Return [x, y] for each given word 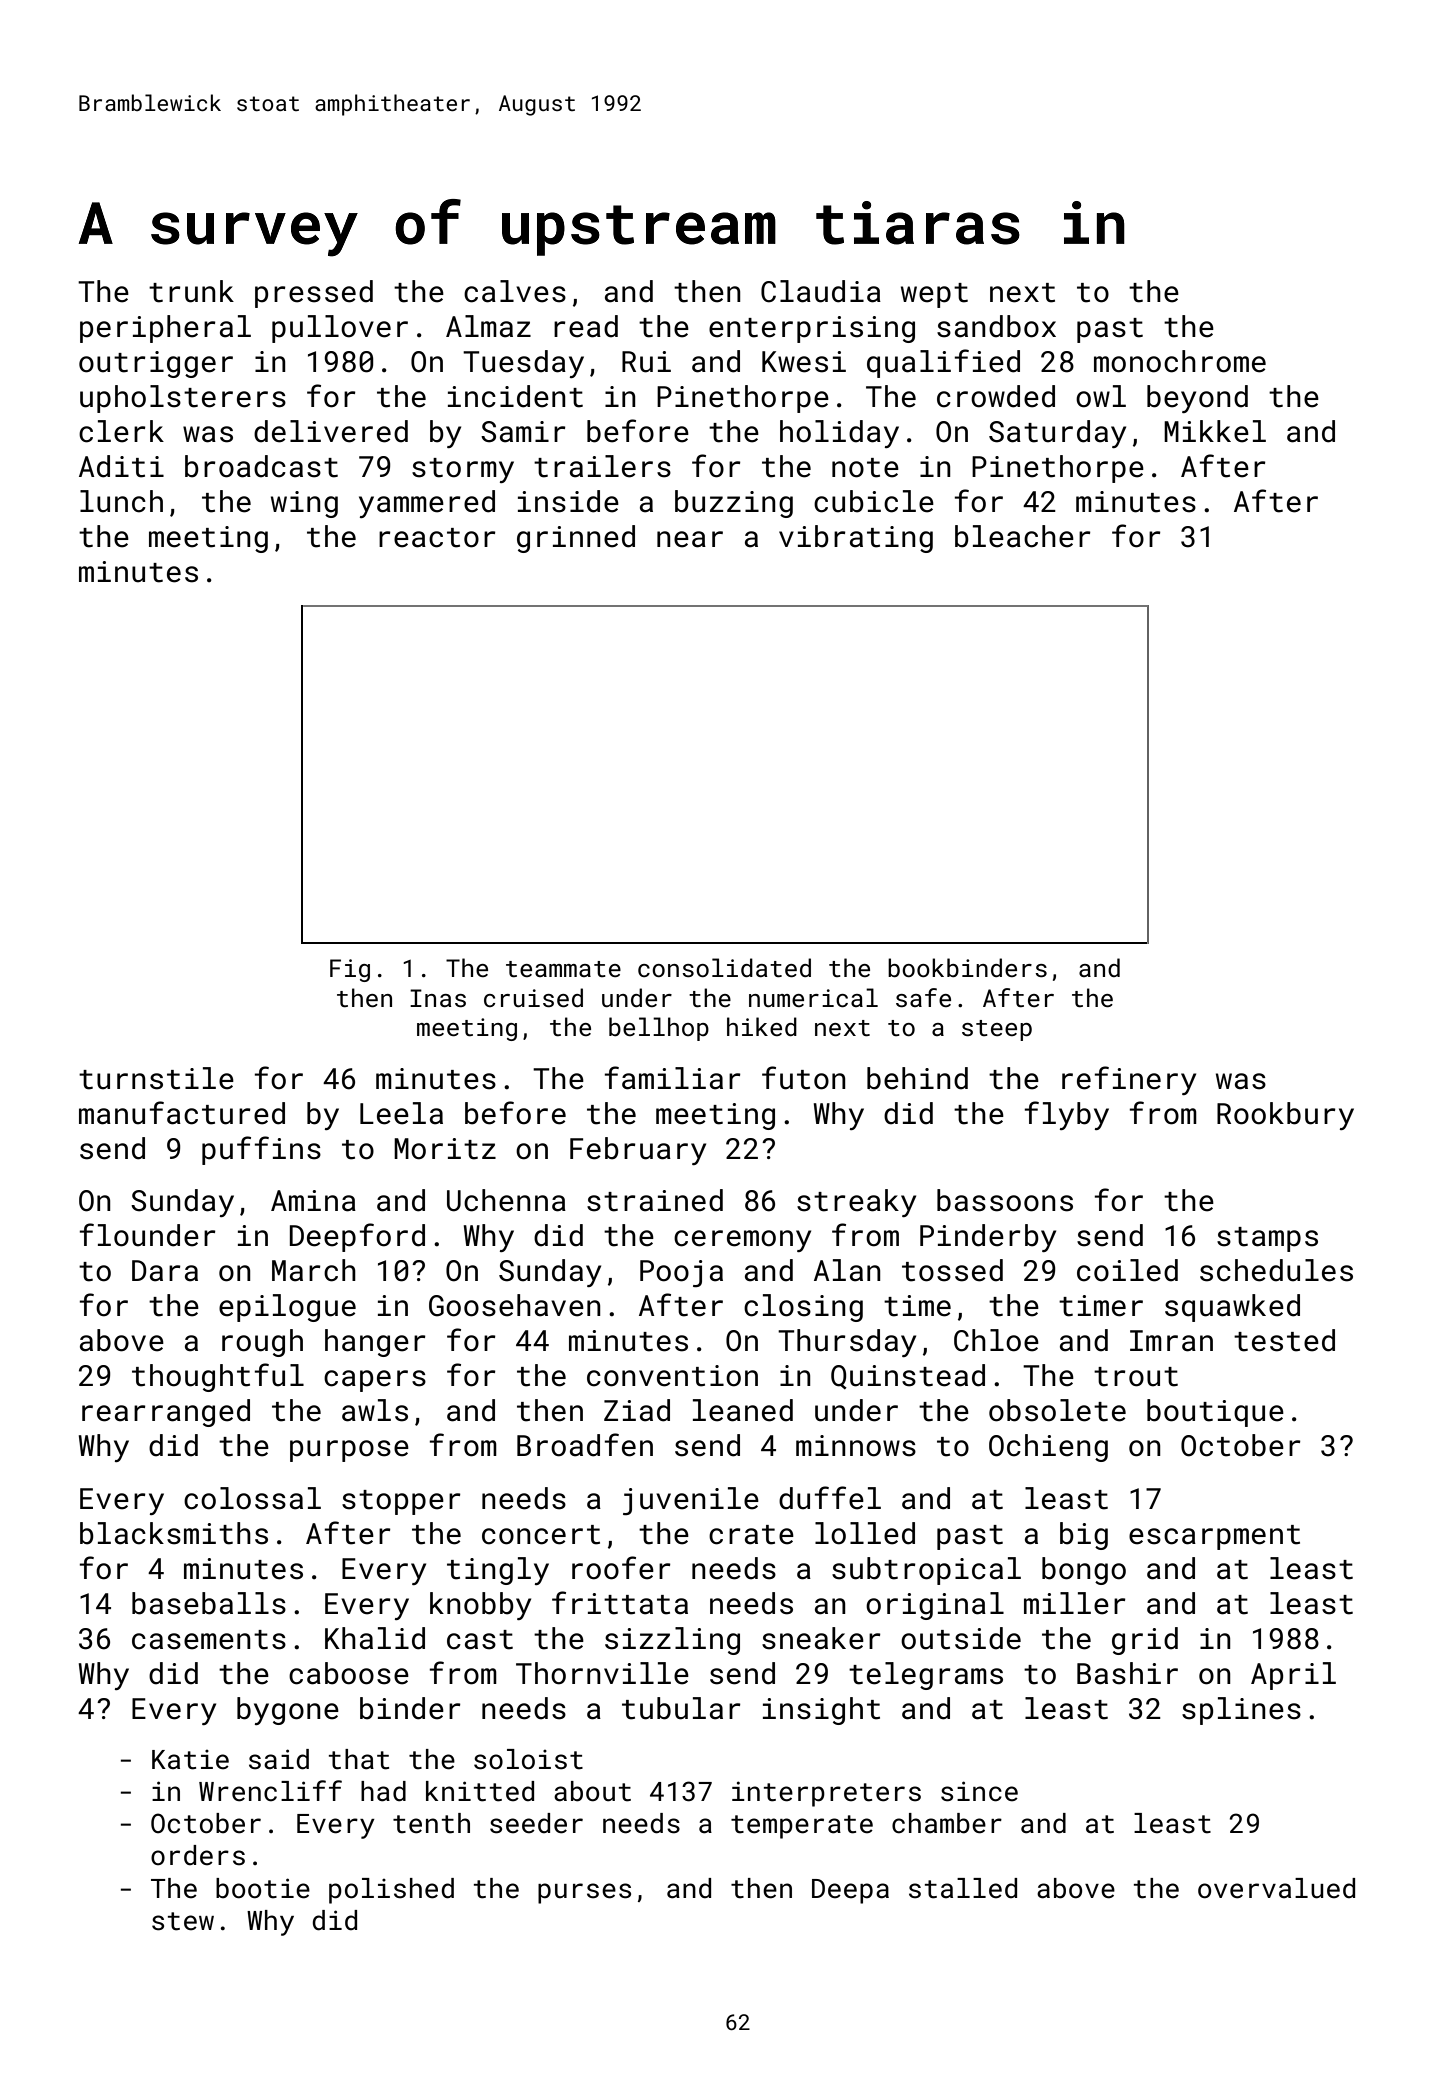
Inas [438, 998]
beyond [1197, 399]
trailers [602, 466]
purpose [349, 1451]
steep [997, 1030]
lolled [865, 1533]
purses [584, 1893]
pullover [340, 329]
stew [183, 1921]
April [1293, 1676]
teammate [563, 969]
